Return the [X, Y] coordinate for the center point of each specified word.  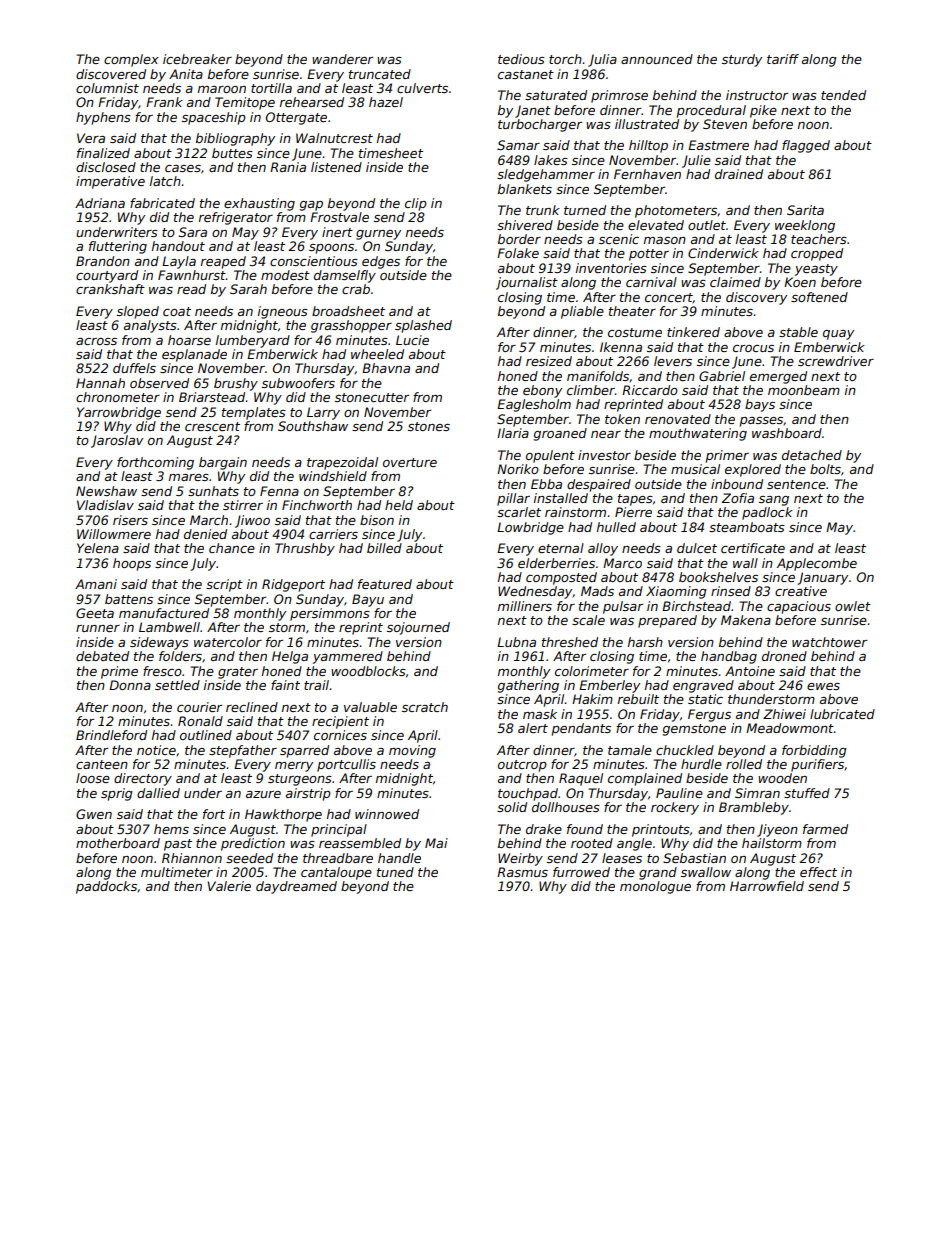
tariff [783, 59]
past [178, 845]
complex [131, 60]
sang [774, 501]
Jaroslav [117, 441]
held [399, 505]
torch [565, 59]
